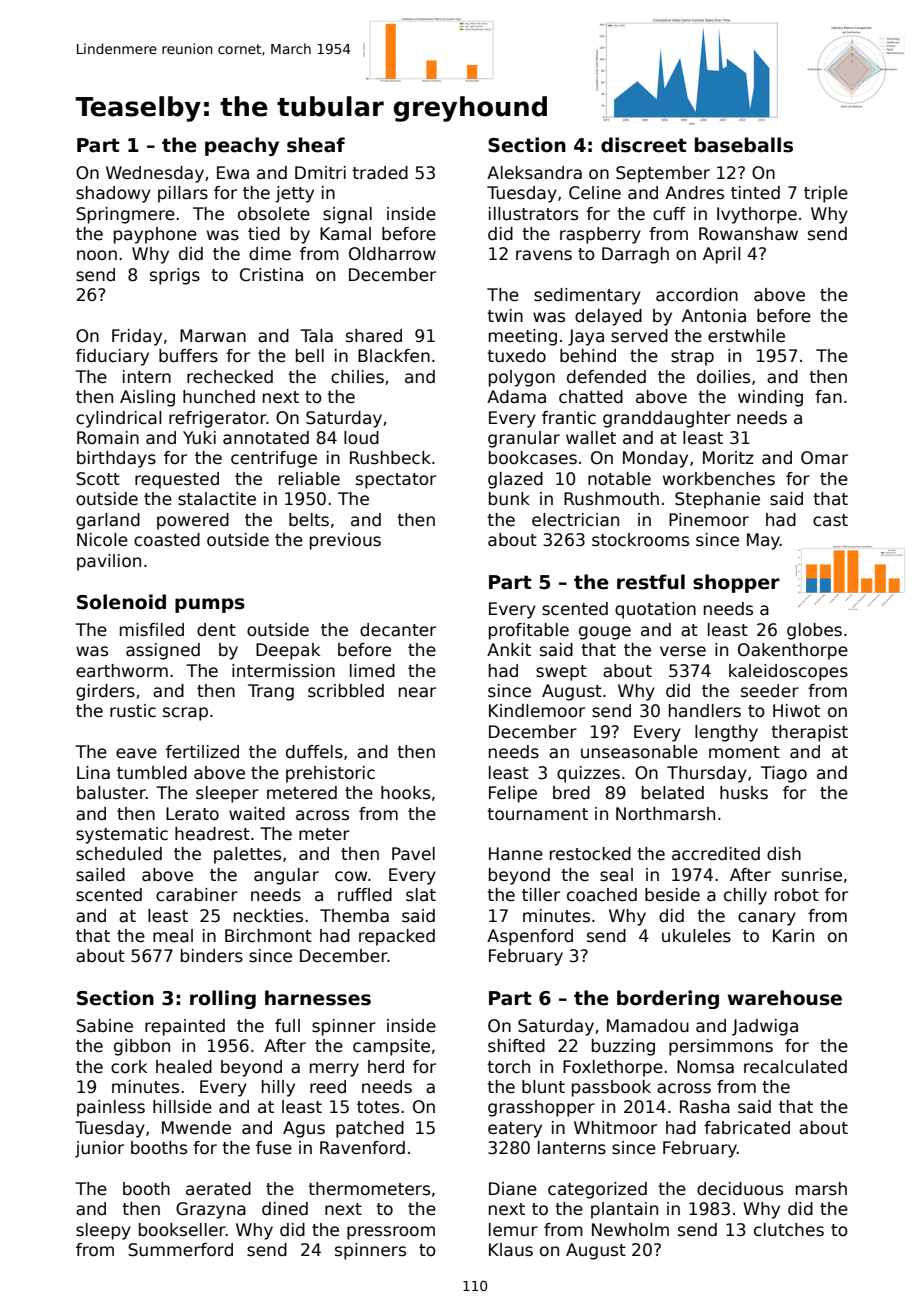  Describe the element at coordinates (744, 145) in the image. I see `baseballs` at that location.
